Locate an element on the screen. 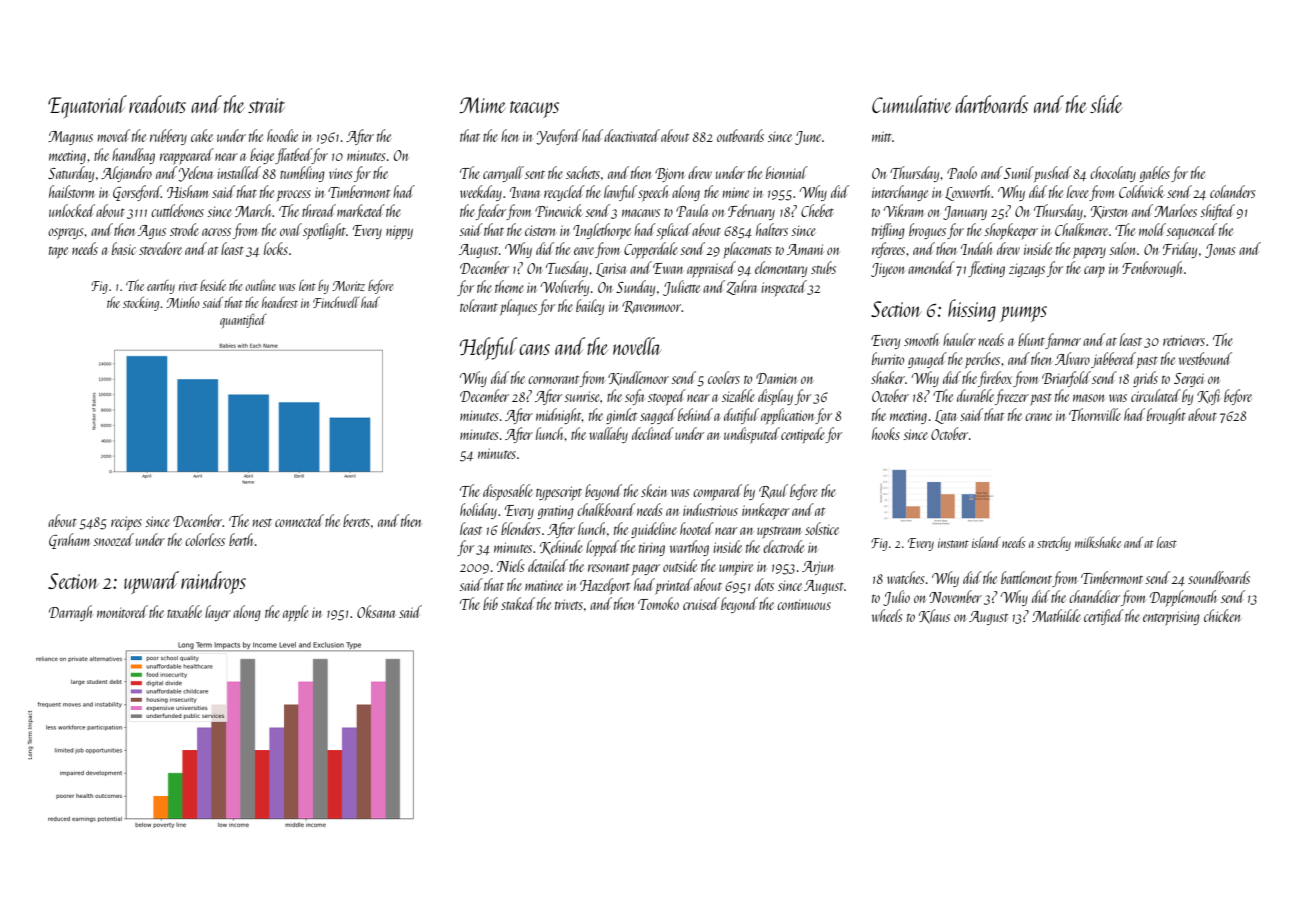 The width and height of the screenshot is (1308, 924). teacups is located at coordinates (534, 109).
